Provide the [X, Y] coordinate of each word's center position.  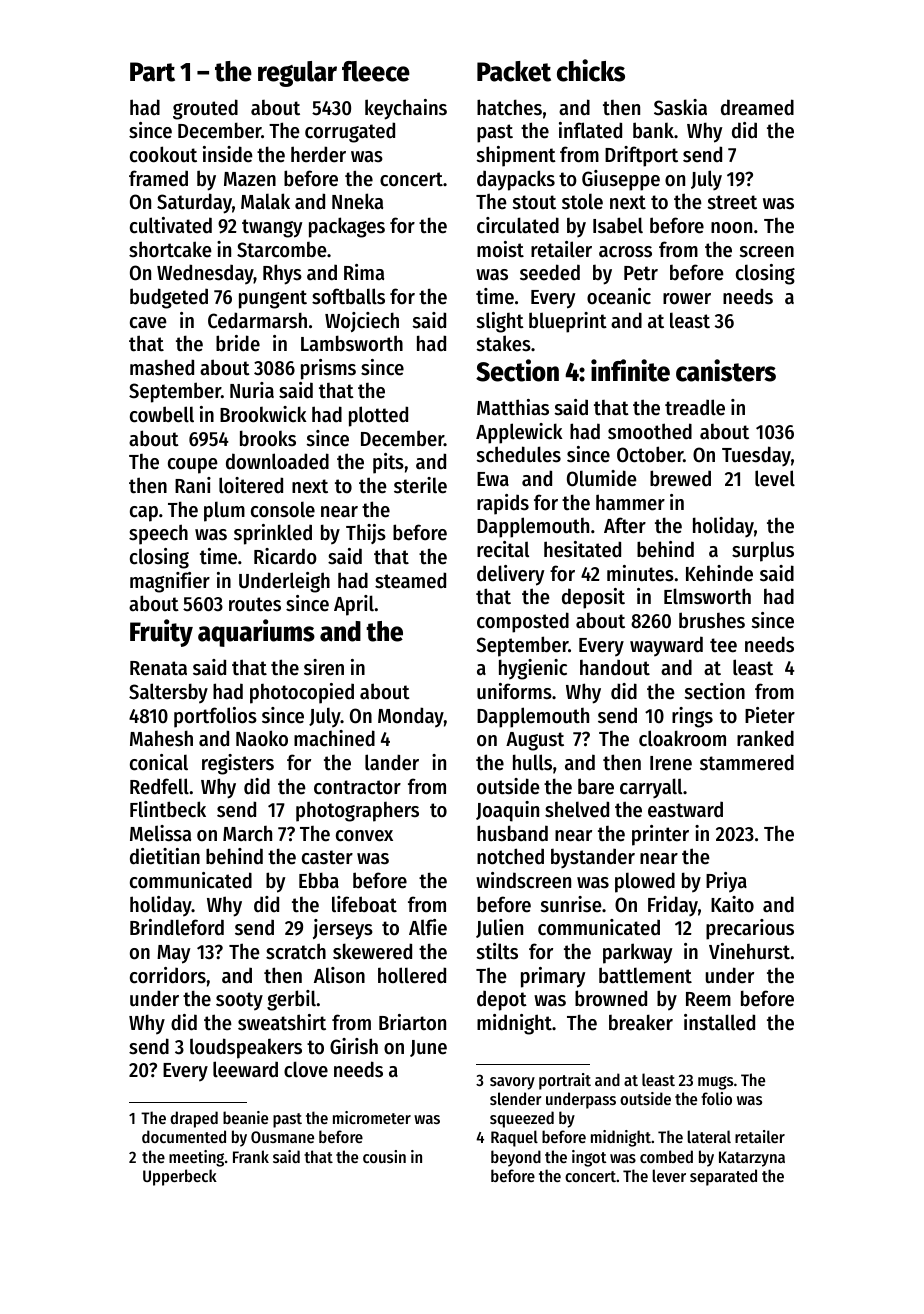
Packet [514, 71]
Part [152, 72]
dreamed [757, 107]
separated [723, 1177]
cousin [384, 1156]
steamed [410, 580]
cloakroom [682, 738]
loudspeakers [246, 1048]
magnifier [170, 582]
